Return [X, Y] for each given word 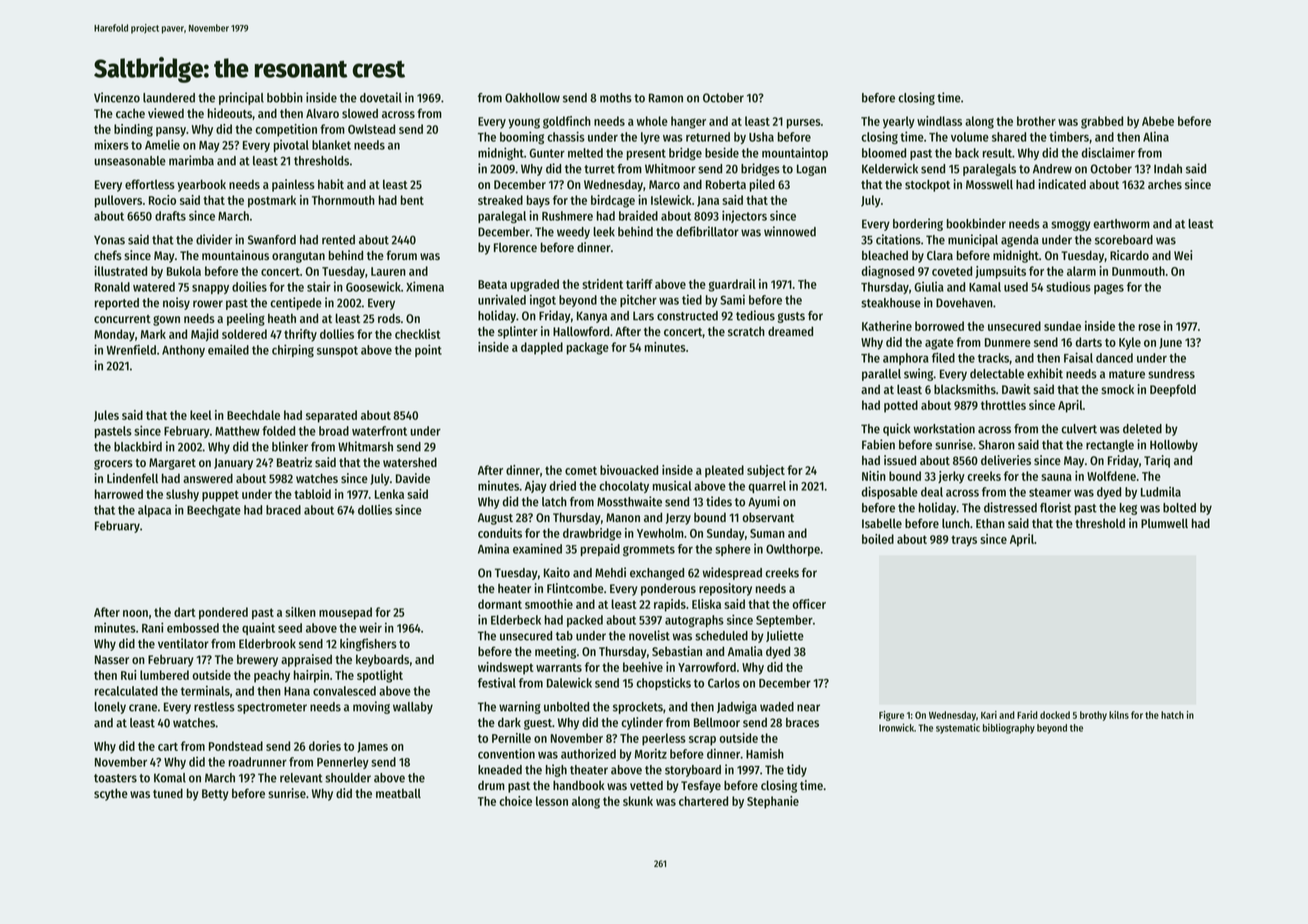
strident [602, 284]
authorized [588, 753]
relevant [301, 778]
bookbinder [976, 223]
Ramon [666, 98]
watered [154, 287]
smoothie [549, 604]
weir [370, 627]
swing [918, 374]
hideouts [230, 114]
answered [208, 478]
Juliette [785, 636]
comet [581, 470]
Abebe [1158, 121]
